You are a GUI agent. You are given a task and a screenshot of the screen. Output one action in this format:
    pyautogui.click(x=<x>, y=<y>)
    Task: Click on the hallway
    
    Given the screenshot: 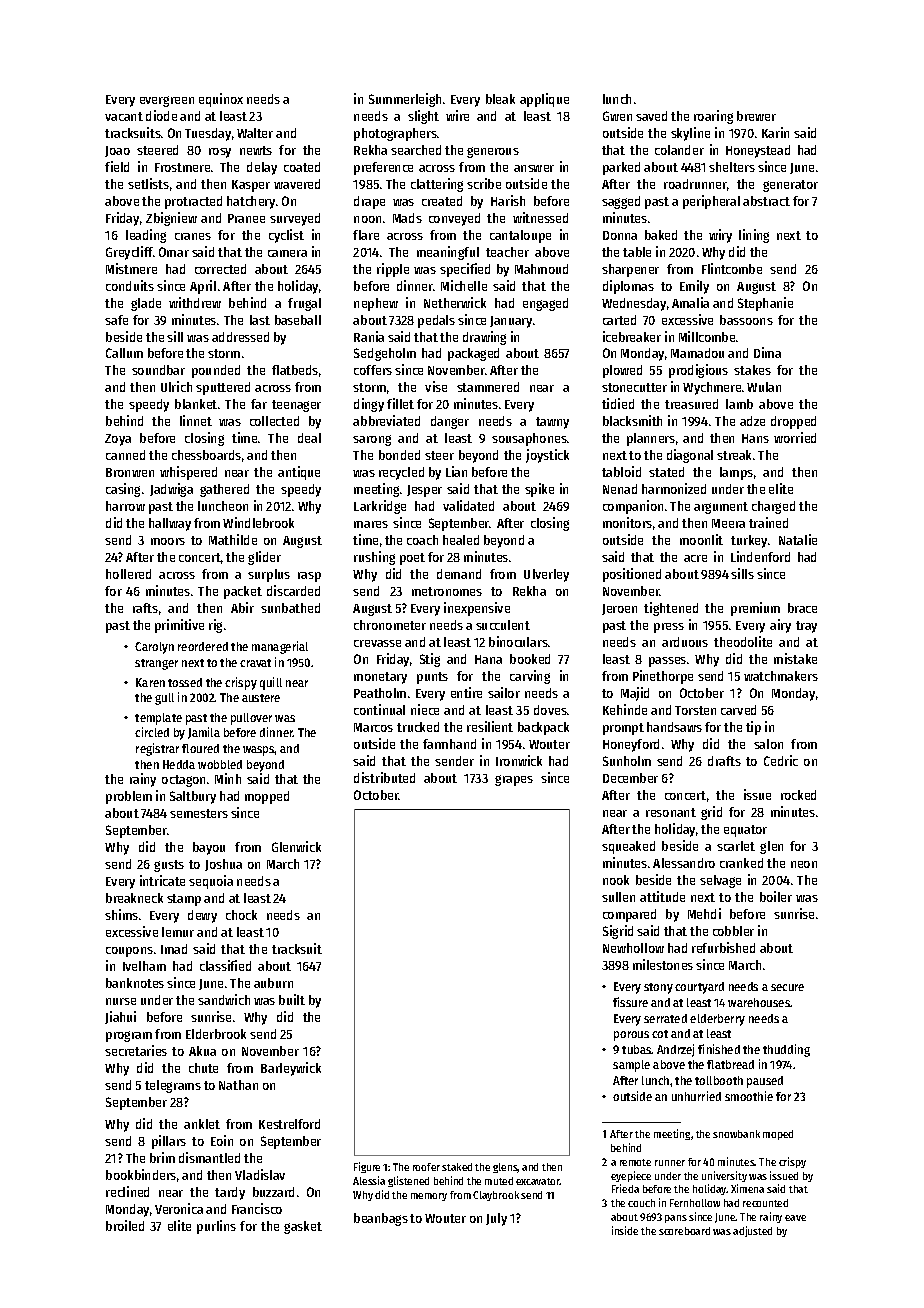 What is the action you would take?
    pyautogui.click(x=170, y=524)
